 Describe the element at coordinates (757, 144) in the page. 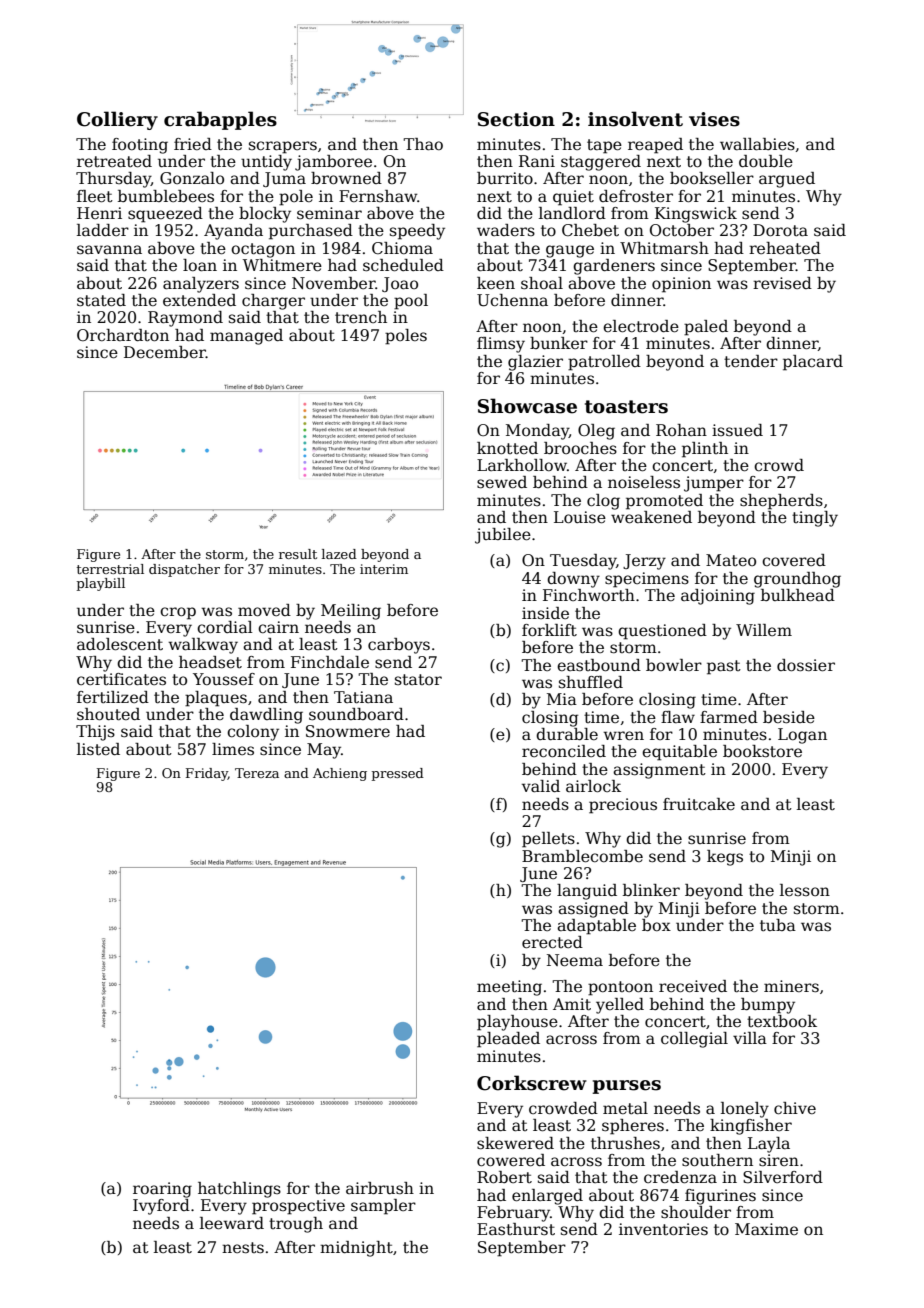

I see `wallabies` at that location.
